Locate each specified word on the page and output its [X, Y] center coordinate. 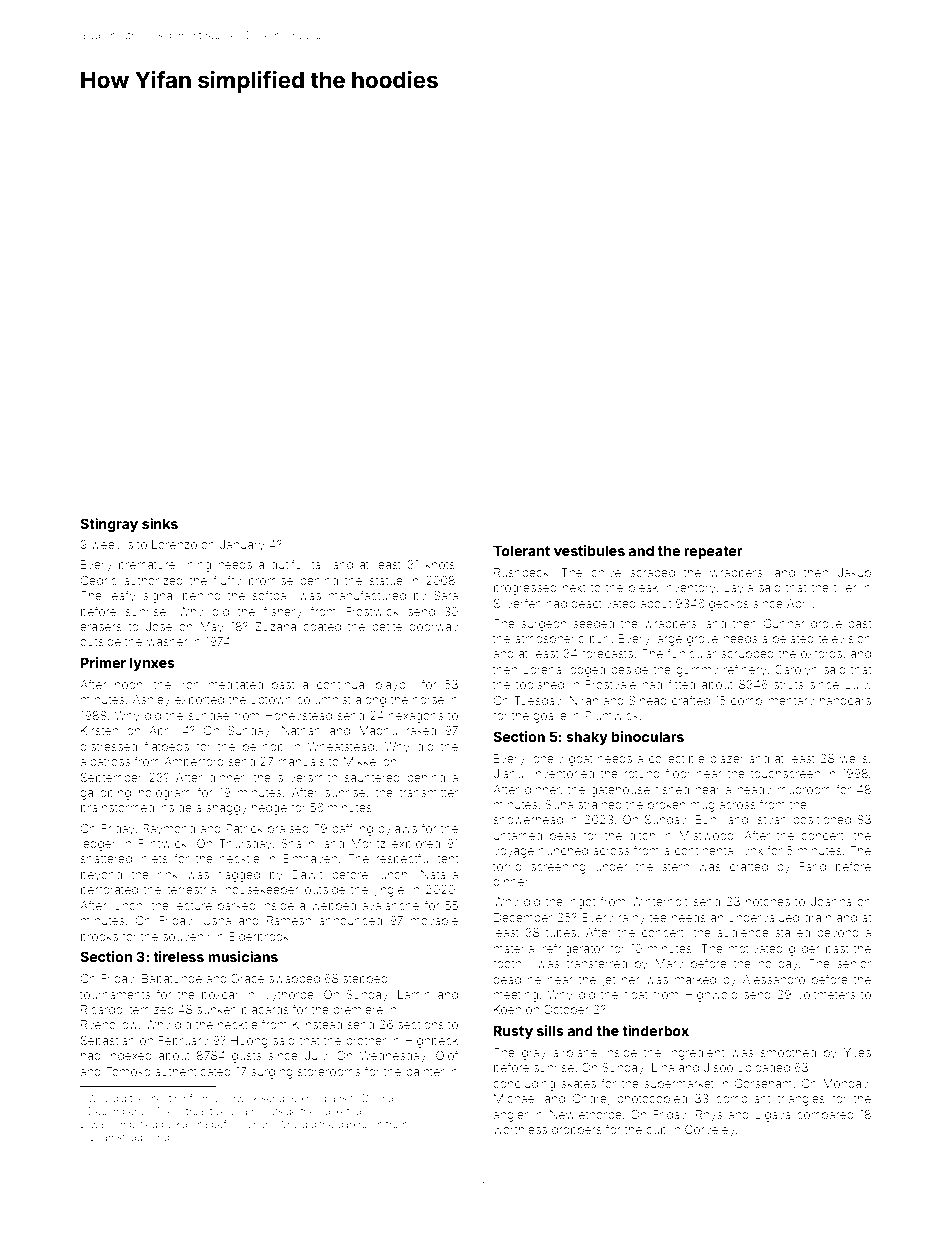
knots [440, 564]
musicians [243, 956]
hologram [165, 794]
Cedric [99, 580]
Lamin [414, 994]
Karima [192, 1124]
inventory [690, 589]
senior [854, 963]
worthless [520, 1129]
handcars [845, 700]
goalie [550, 717]
